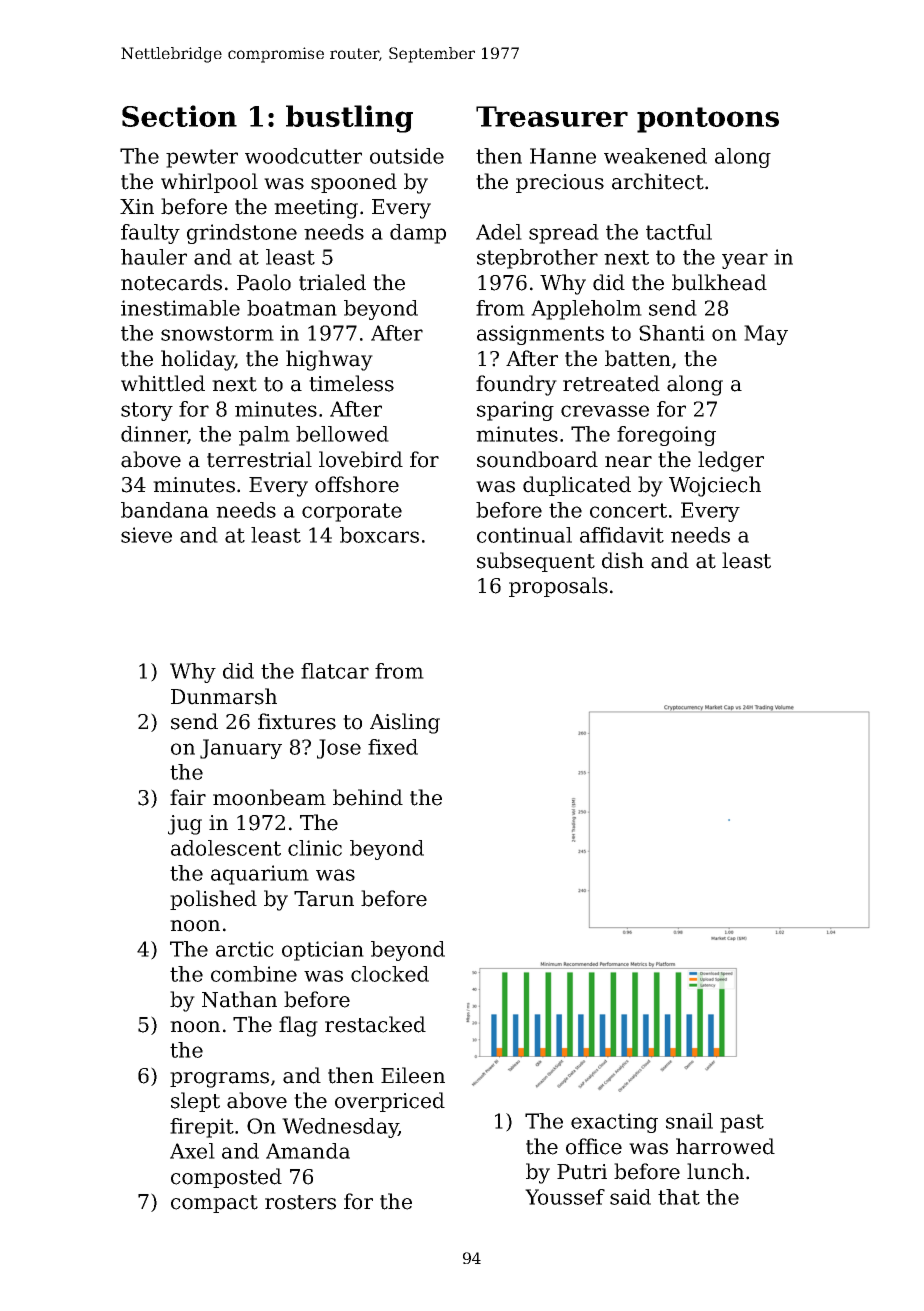 The image size is (924, 1311). Describe the element at coordinates (745, 261) in the screenshot. I see `year` at that location.
